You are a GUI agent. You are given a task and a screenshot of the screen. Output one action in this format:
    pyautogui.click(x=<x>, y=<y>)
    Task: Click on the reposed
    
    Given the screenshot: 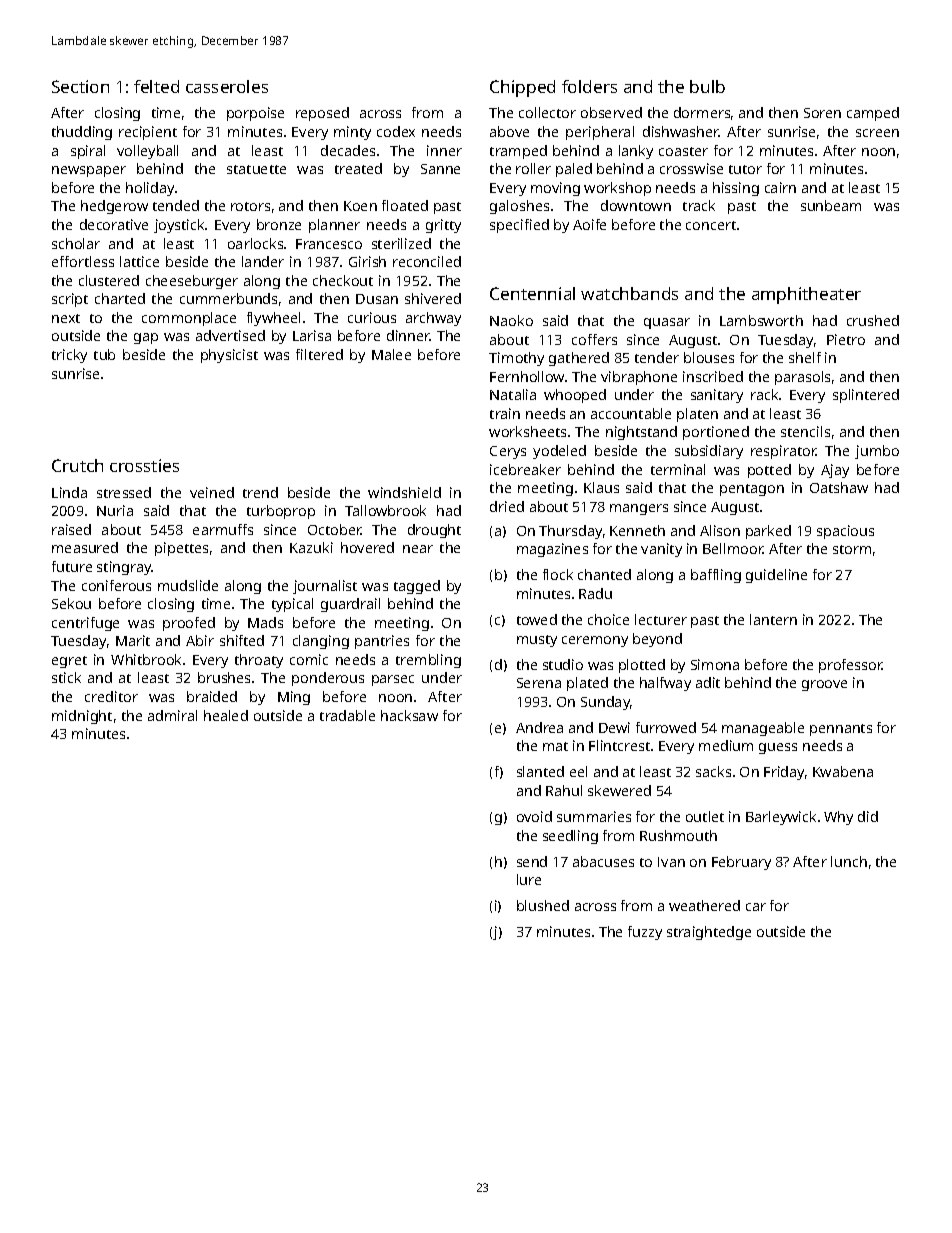 What is the action you would take?
    pyautogui.click(x=322, y=114)
